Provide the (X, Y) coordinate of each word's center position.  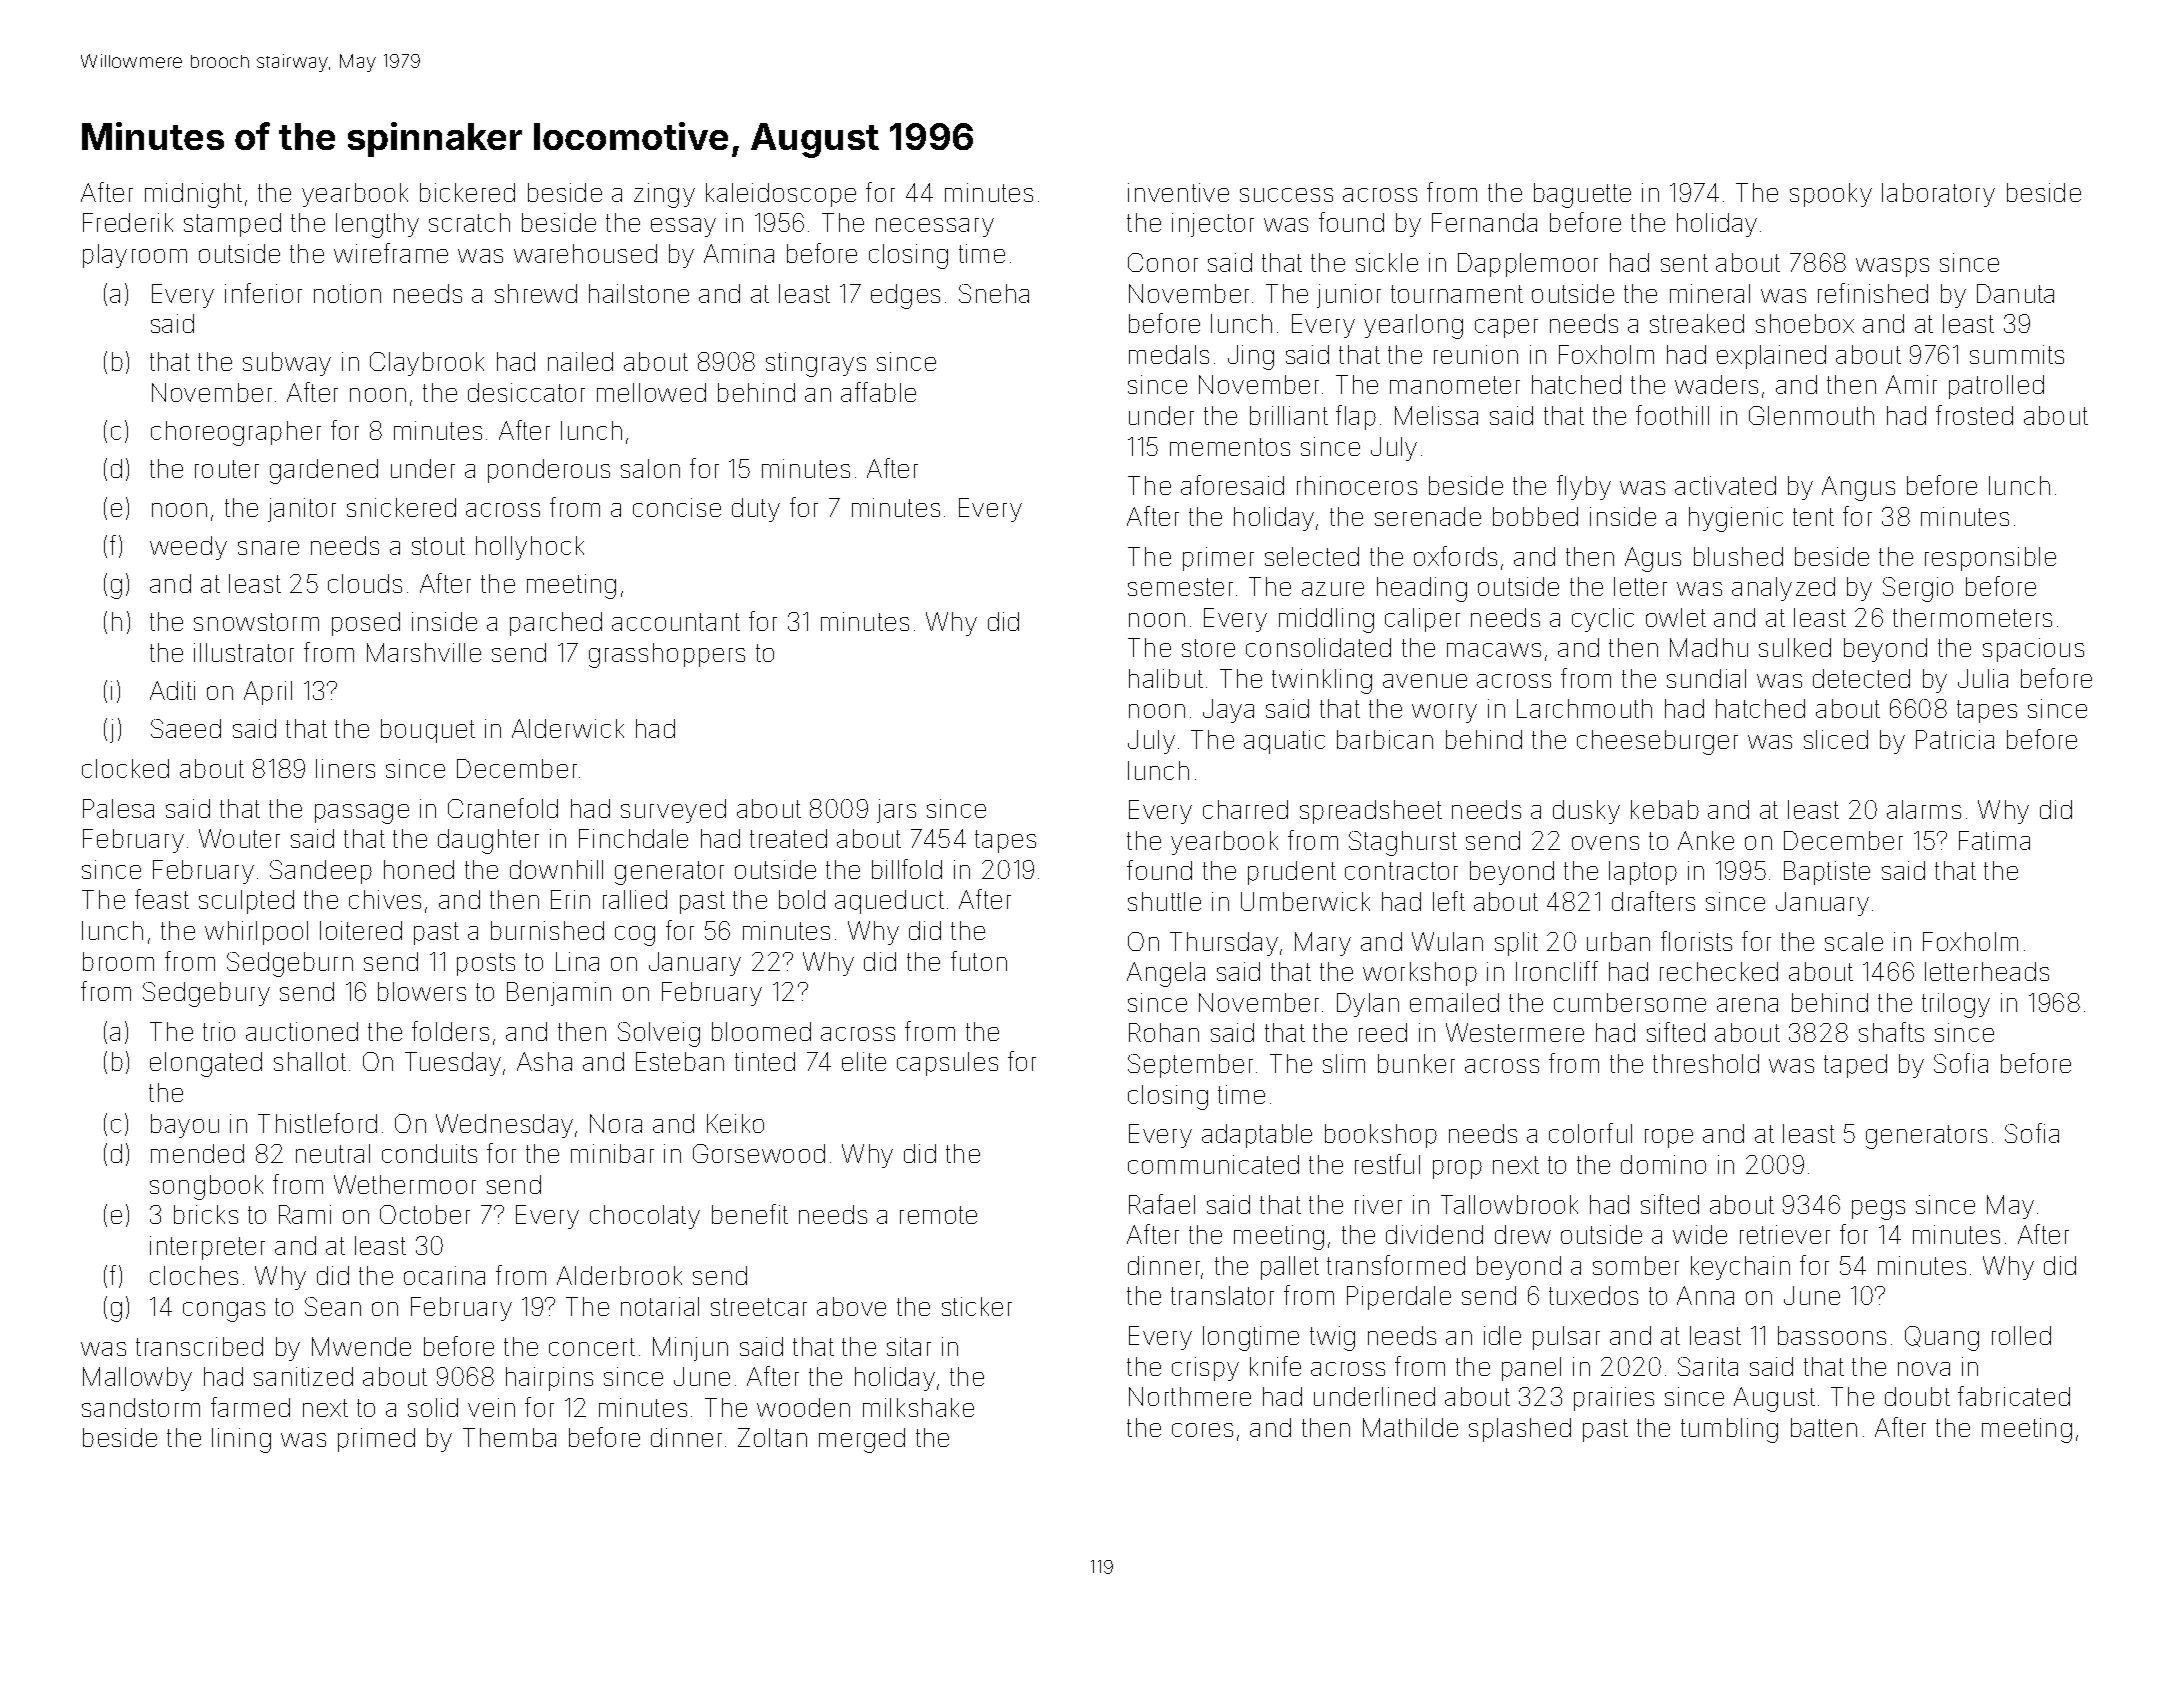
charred (1245, 809)
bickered (467, 192)
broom (118, 961)
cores (1202, 1430)
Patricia (1955, 739)
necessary (935, 227)
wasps (1892, 267)
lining (241, 1440)
